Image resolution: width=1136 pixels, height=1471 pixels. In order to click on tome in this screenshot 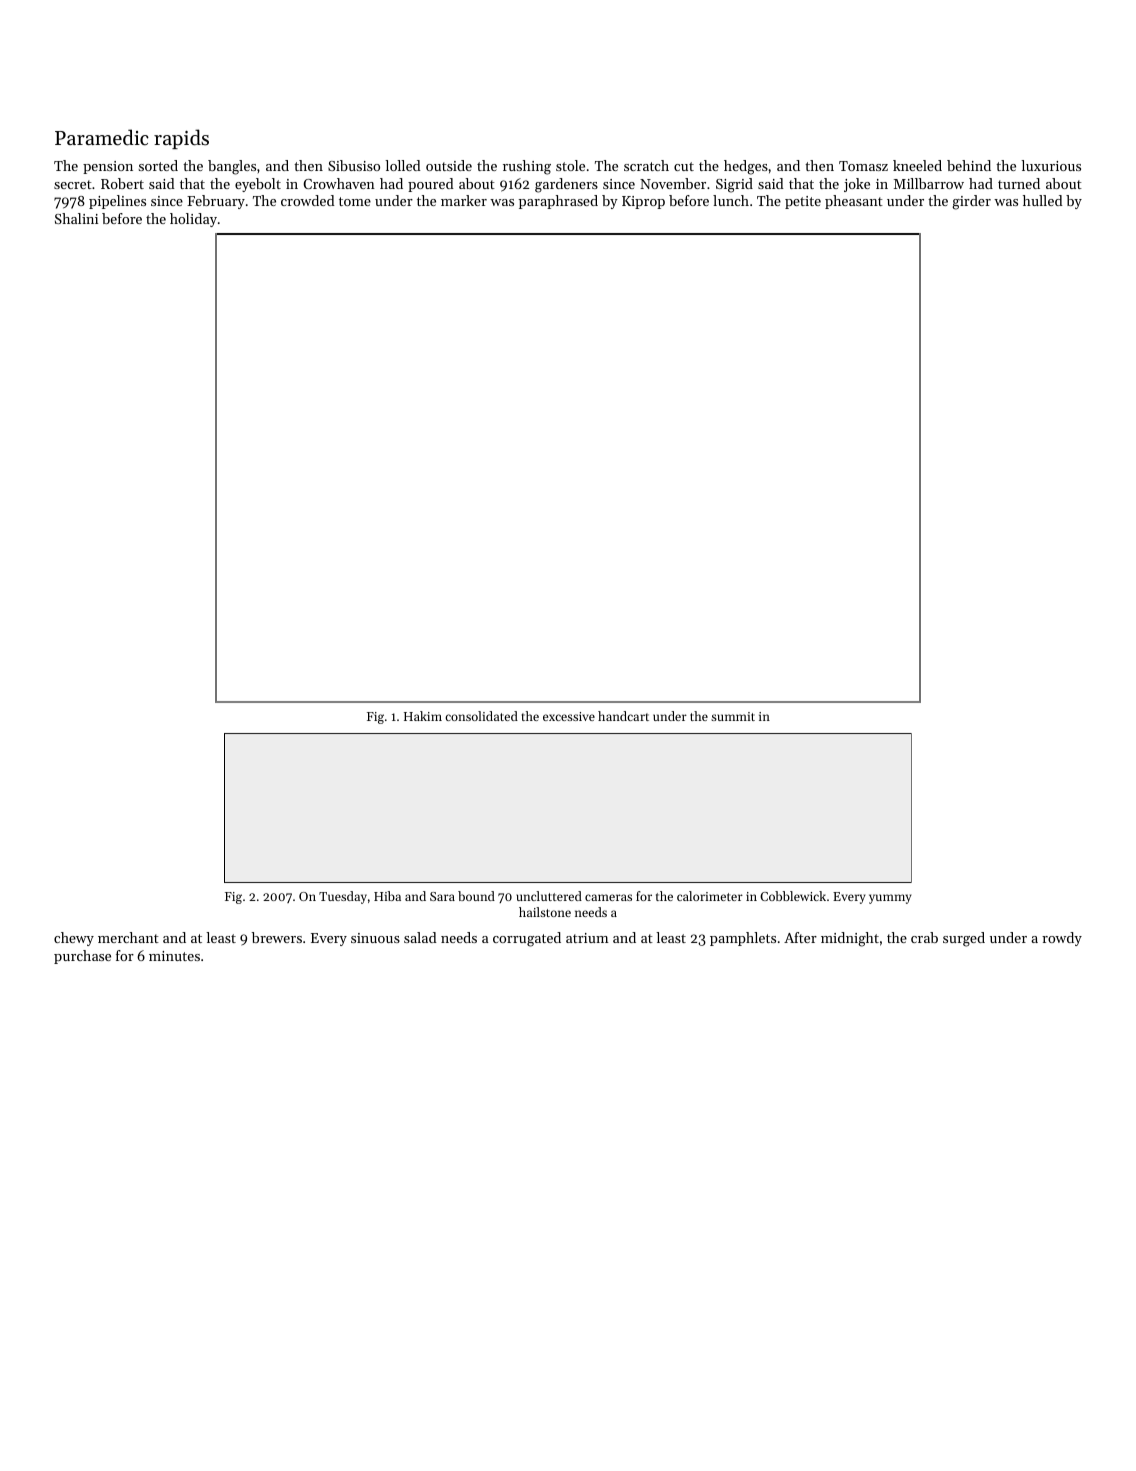, I will do `click(355, 201)`.
